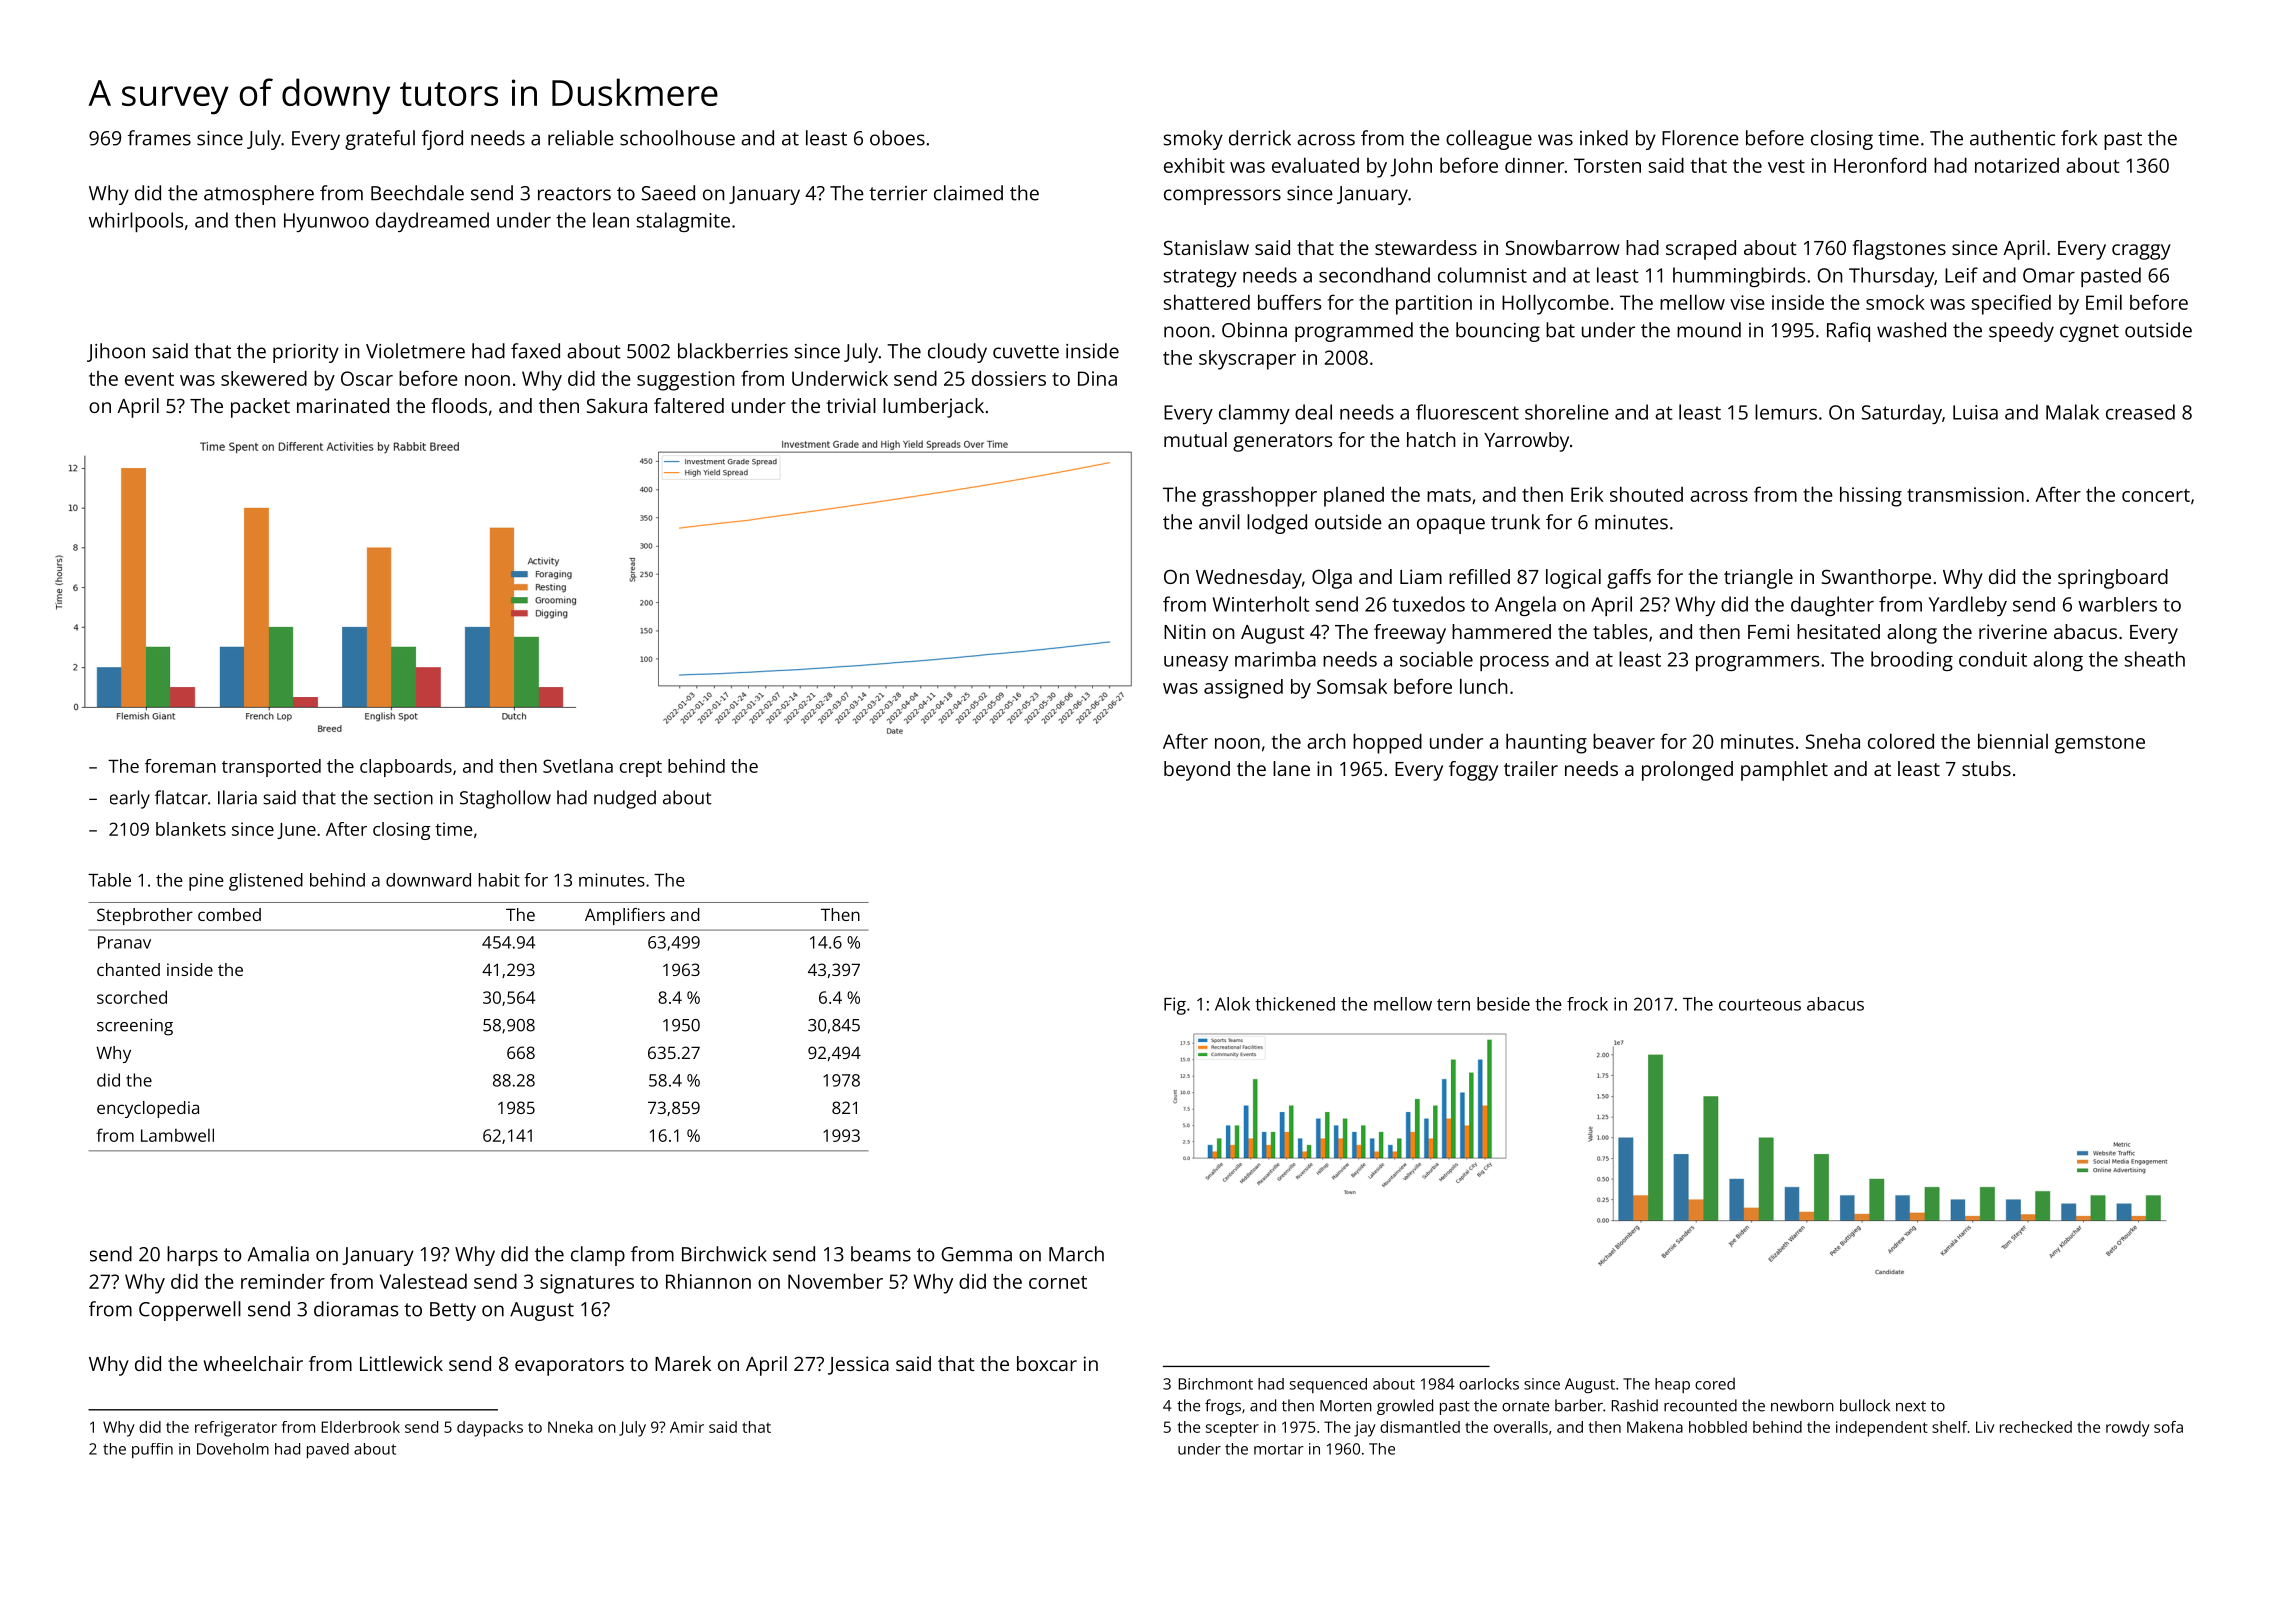 This document has width=2292, height=1620. What do you see at coordinates (428, 880) in the document?
I see `downward` at bounding box center [428, 880].
